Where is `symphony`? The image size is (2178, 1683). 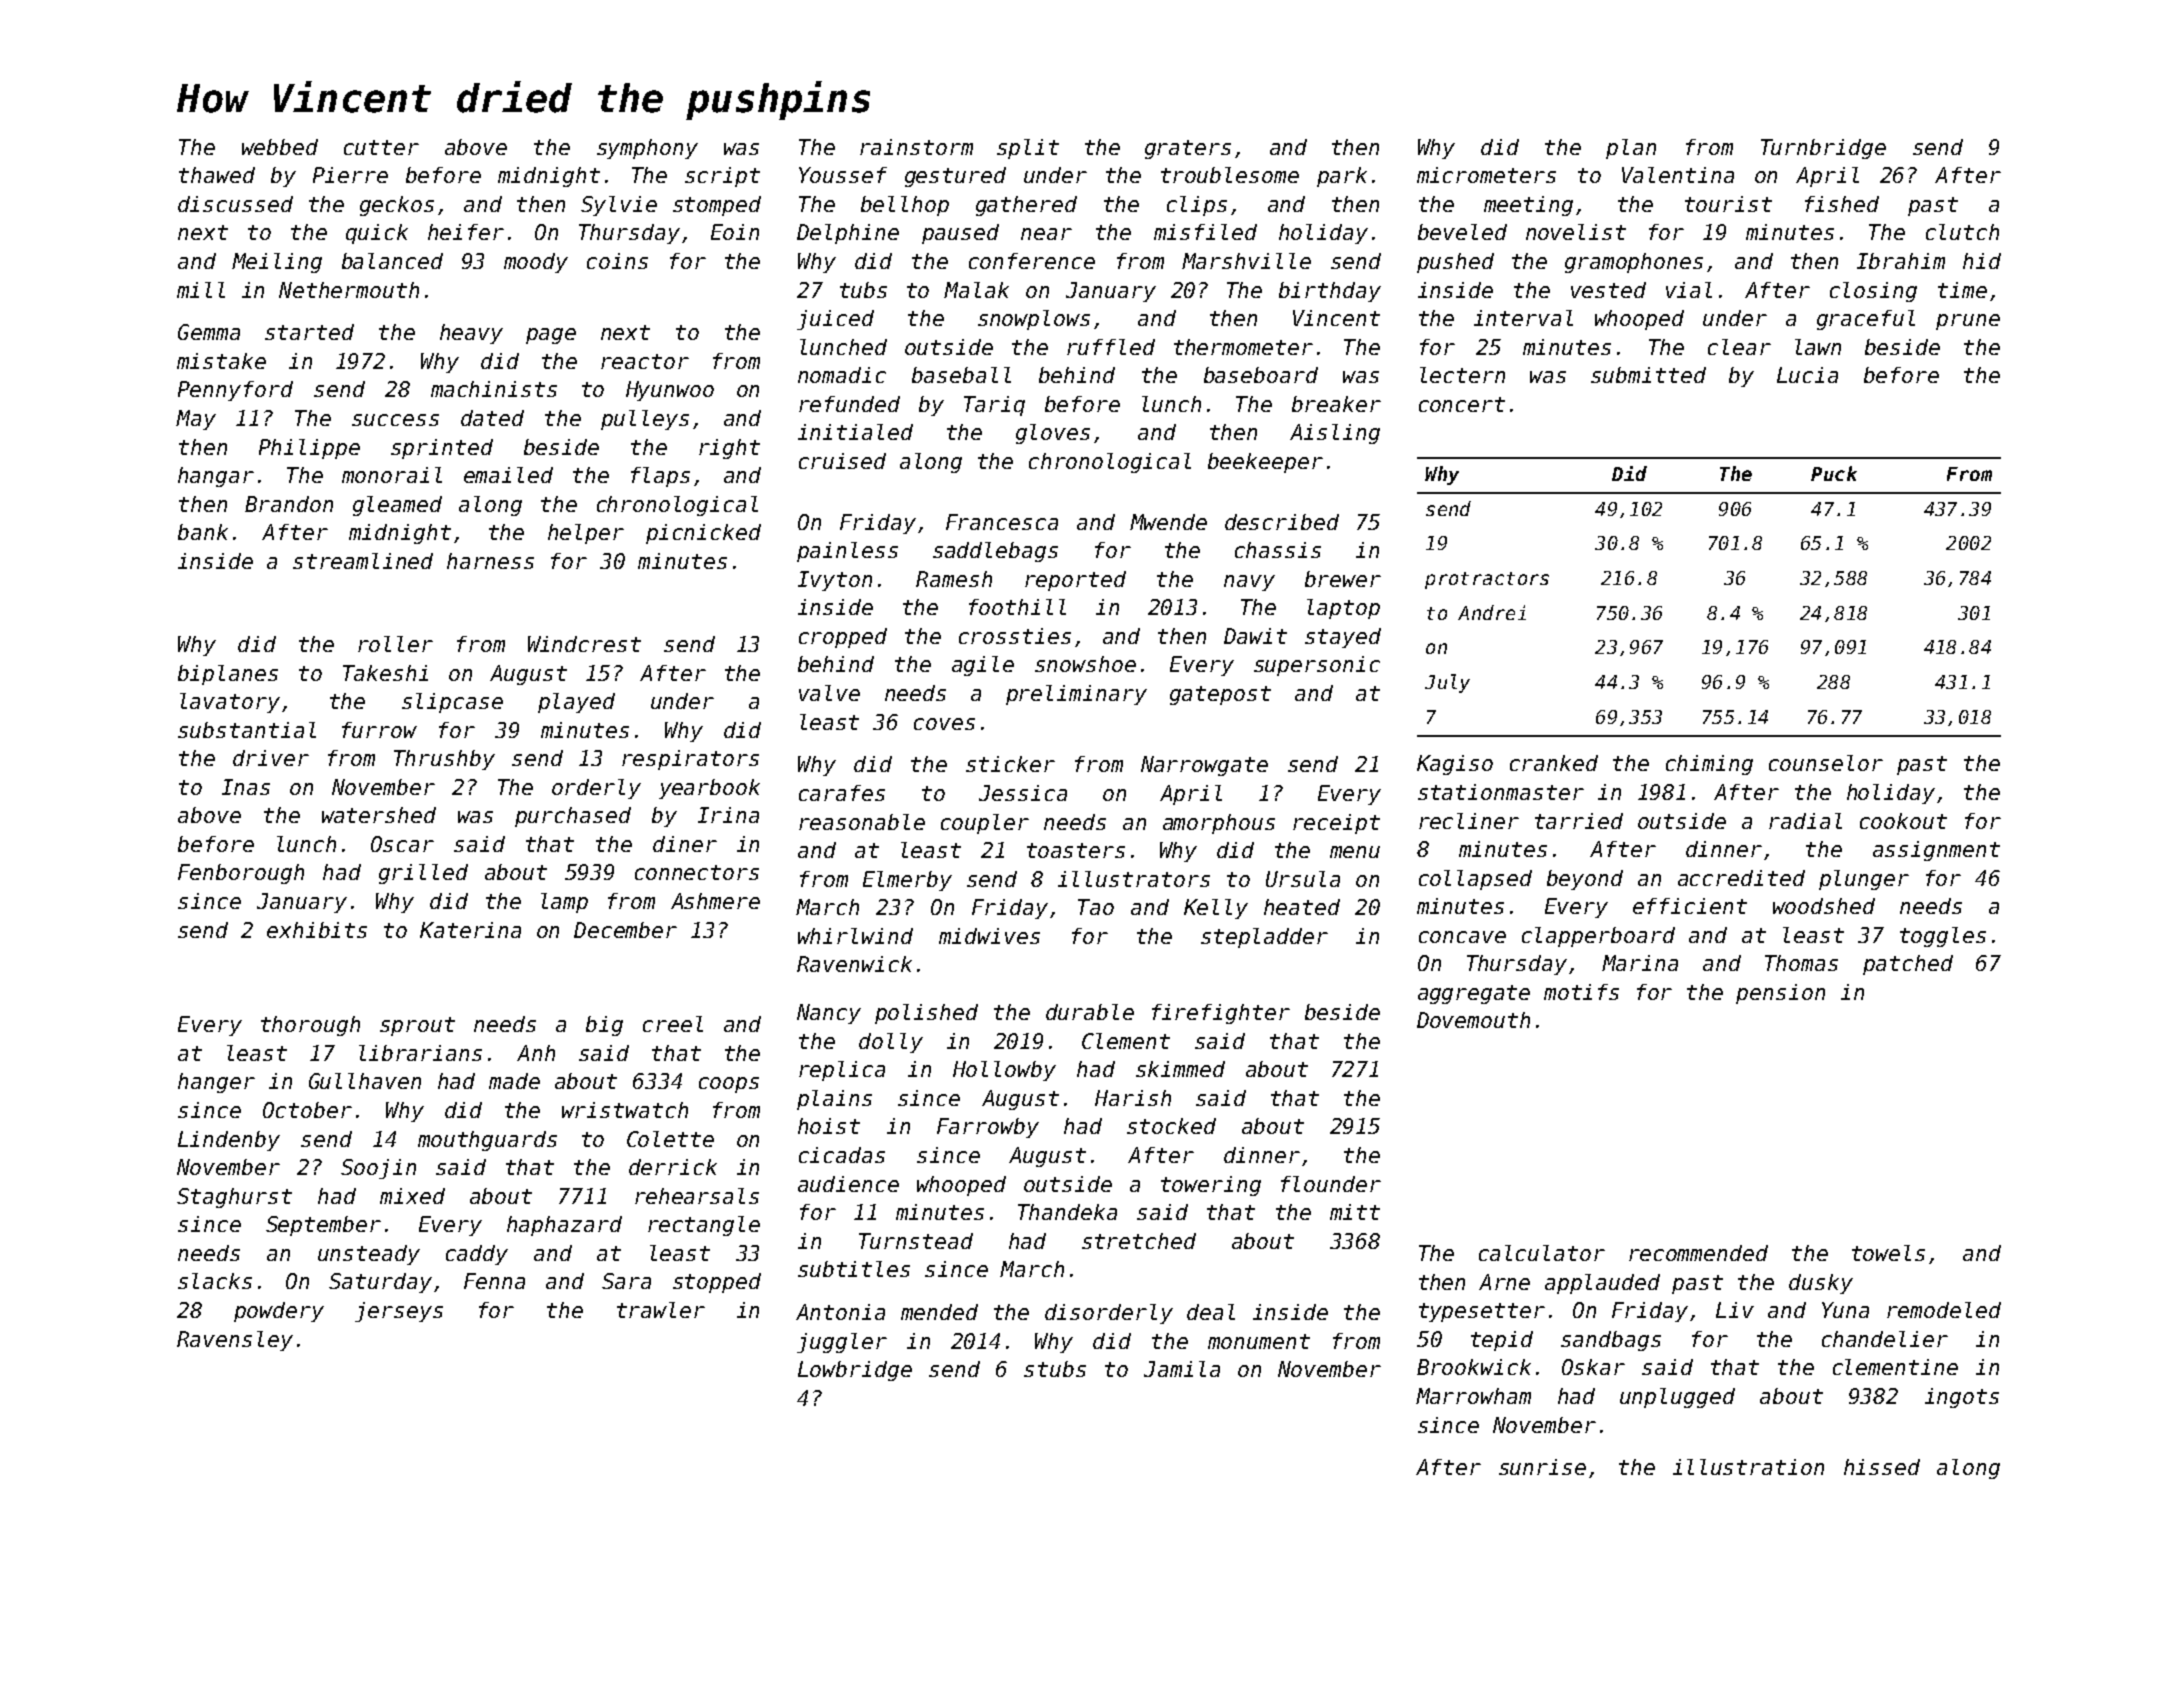
symphony is located at coordinates (647, 149).
